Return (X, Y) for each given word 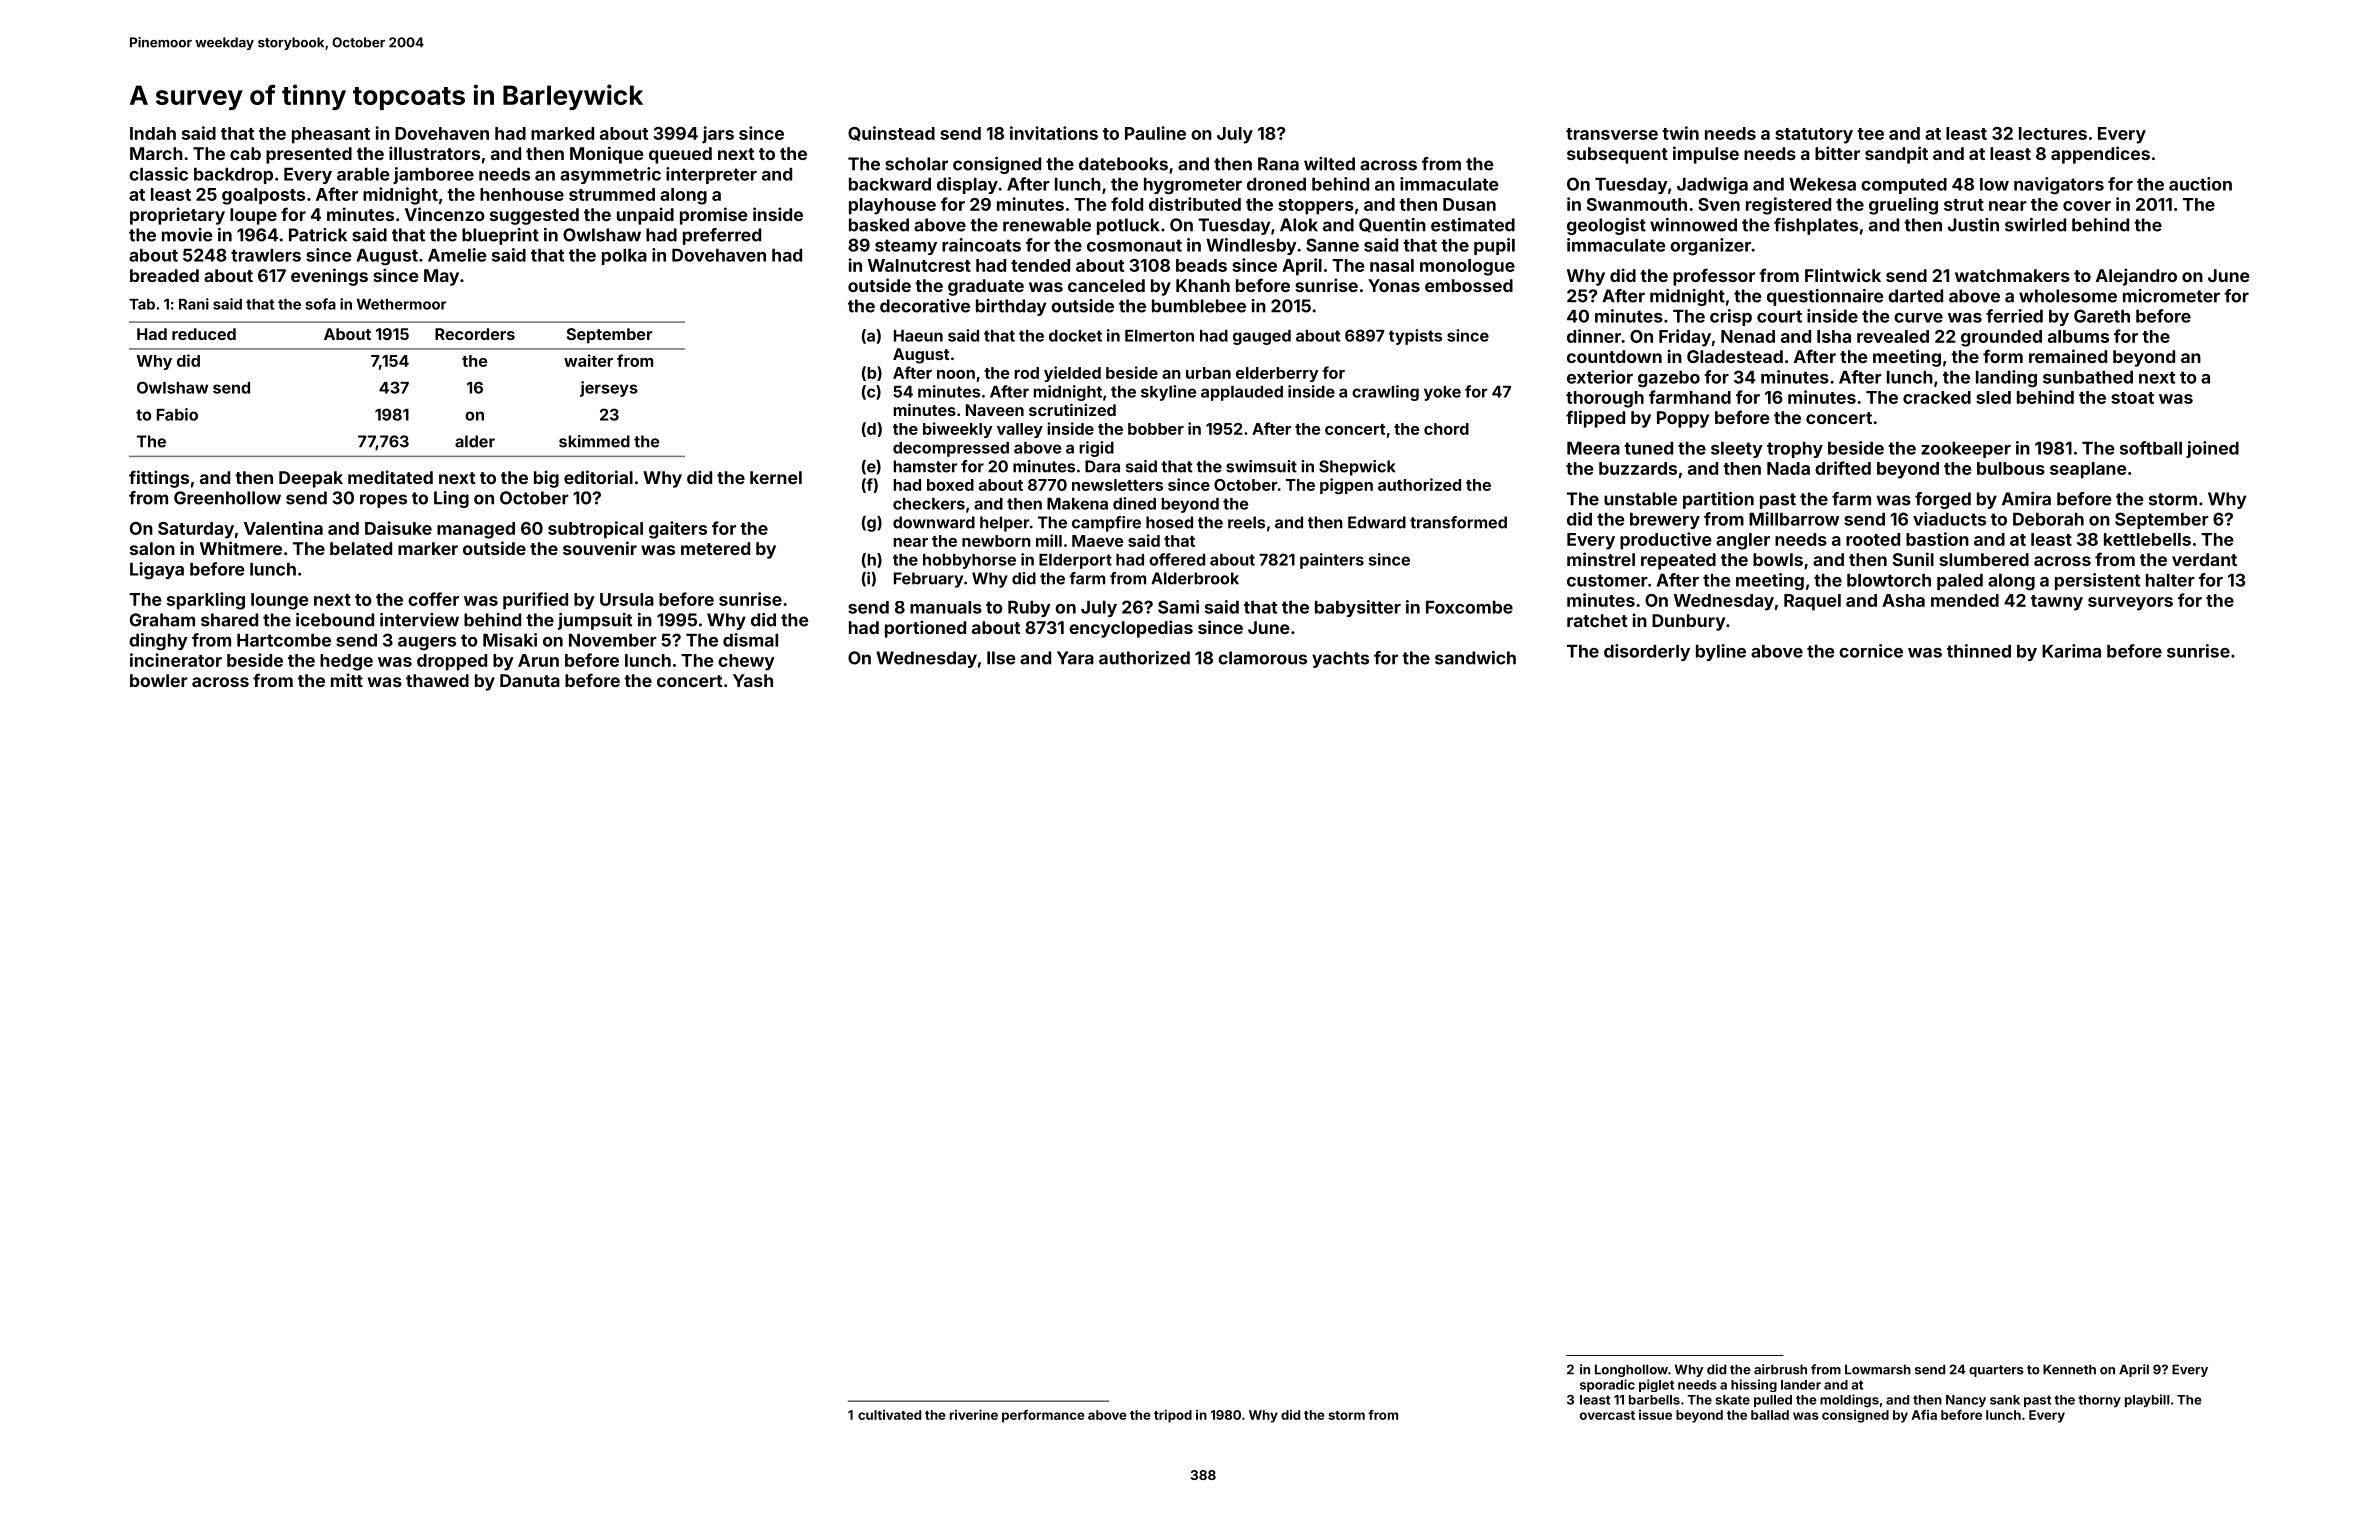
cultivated (889, 1415)
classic (158, 174)
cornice (1871, 651)
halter (2170, 580)
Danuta (530, 680)
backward (890, 184)
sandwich (1475, 658)
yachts (1340, 659)
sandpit (1896, 155)
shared (229, 620)
